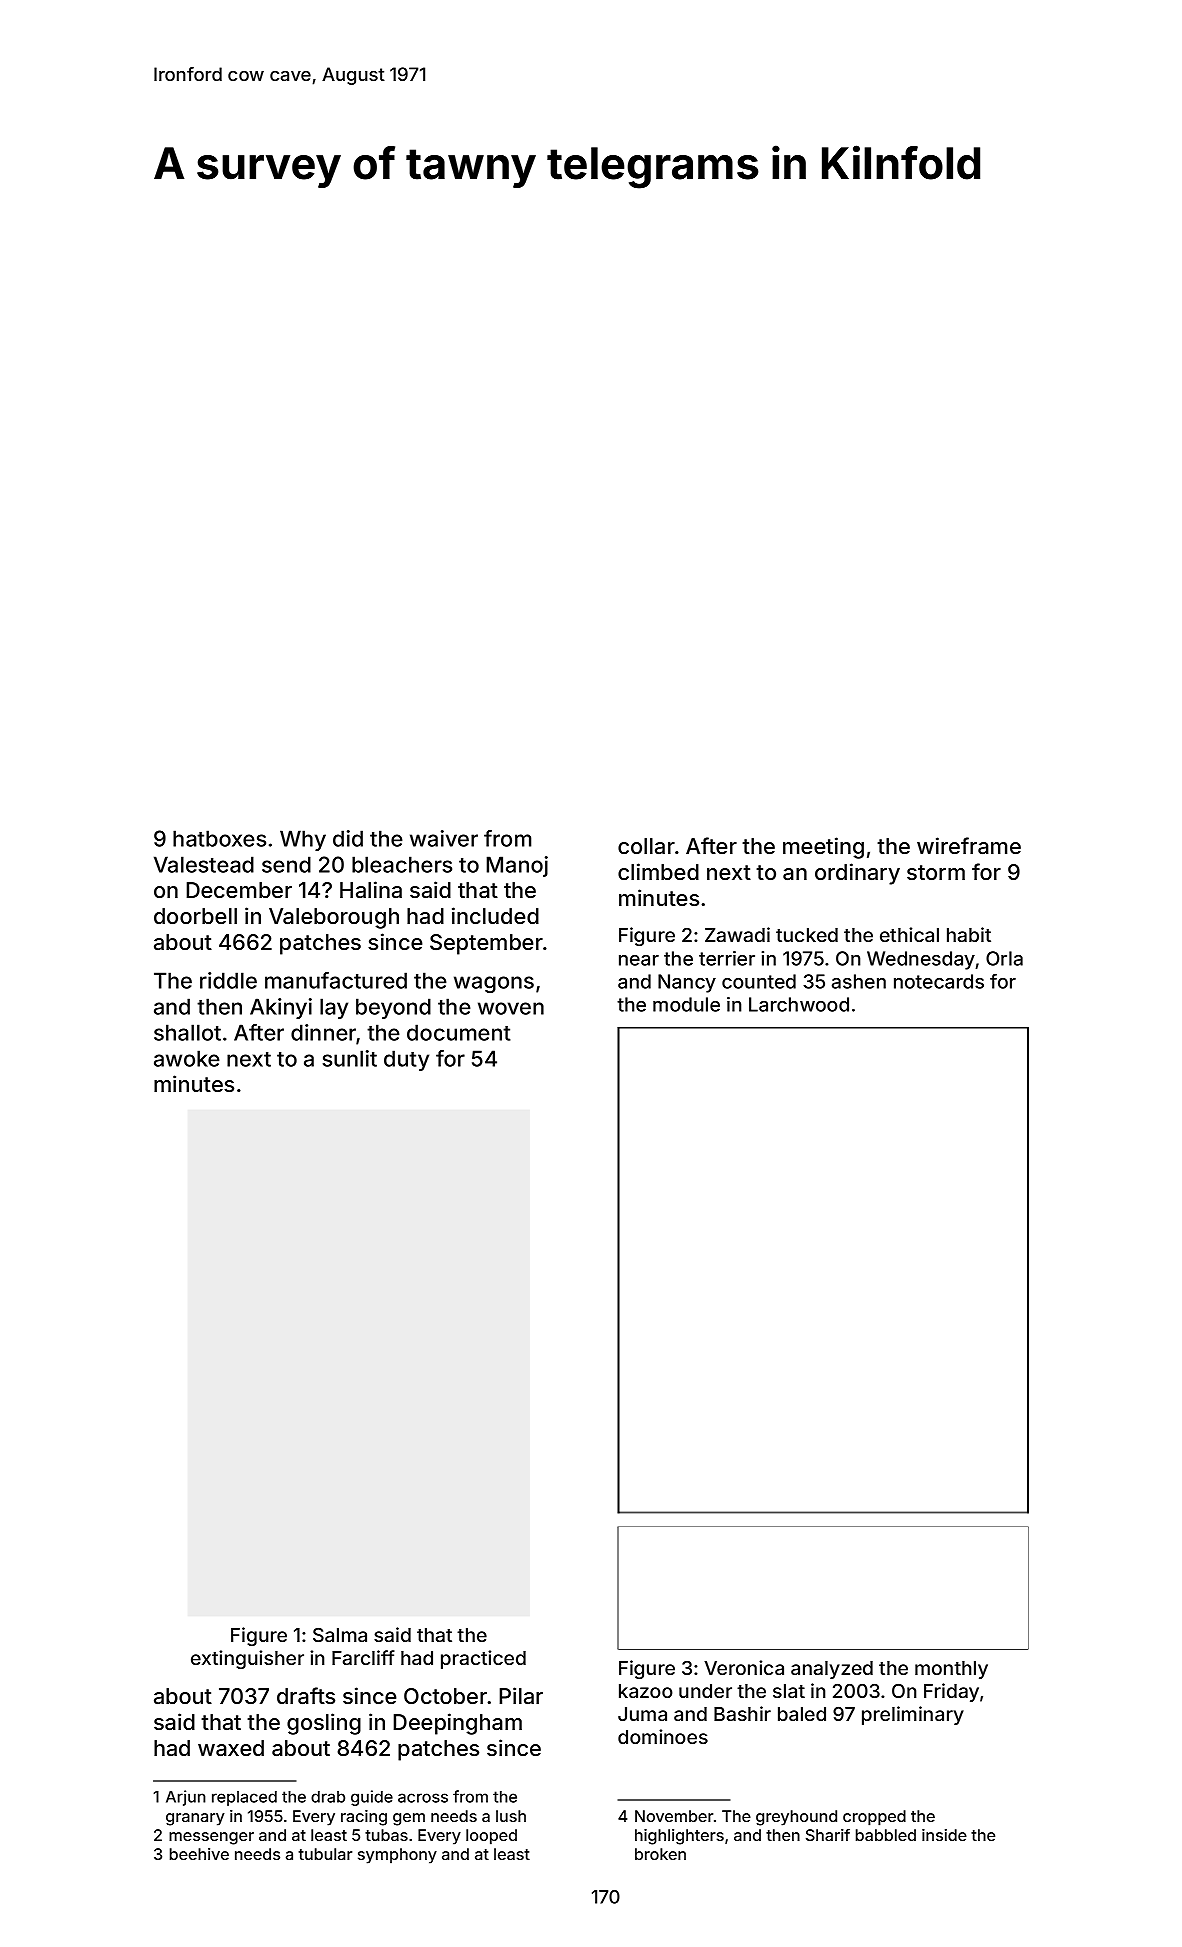 This screenshot has width=1182, height=1947. I want to click on sunlit, so click(350, 1058).
